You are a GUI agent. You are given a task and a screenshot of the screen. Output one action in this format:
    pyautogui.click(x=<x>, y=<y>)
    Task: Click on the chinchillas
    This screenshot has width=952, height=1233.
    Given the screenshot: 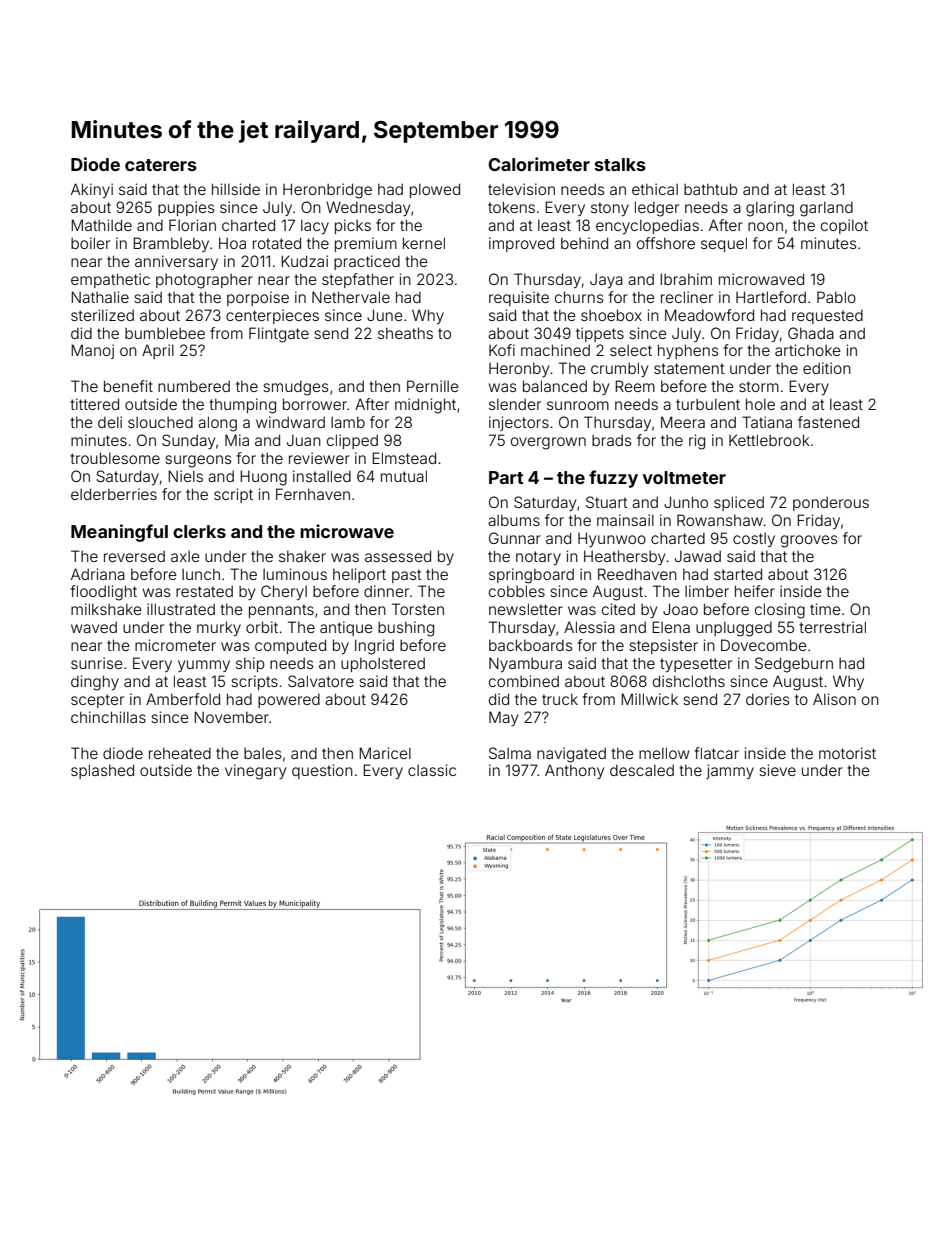 What is the action you would take?
    pyautogui.click(x=108, y=717)
